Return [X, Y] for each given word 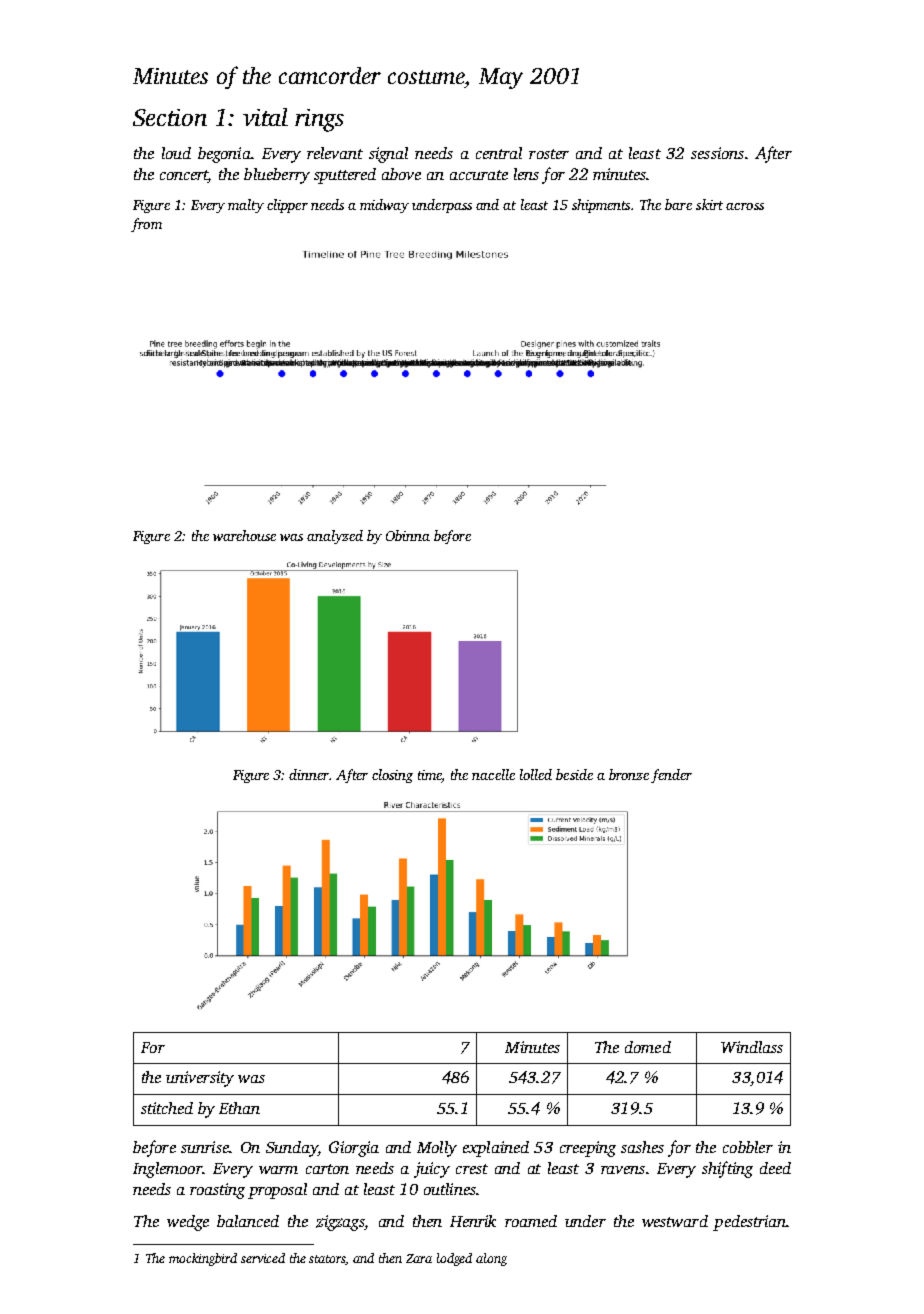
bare [678, 204]
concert [184, 176]
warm [278, 1170]
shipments [601, 206]
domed [648, 1047]
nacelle [493, 774]
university [200, 1079]
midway [384, 206]
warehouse [244, 535]
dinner [309, 774]
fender [671, 776]
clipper [287, 206]
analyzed [335, 537]
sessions [717, 153]
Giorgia [354, 1149]
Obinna [408, 535]
